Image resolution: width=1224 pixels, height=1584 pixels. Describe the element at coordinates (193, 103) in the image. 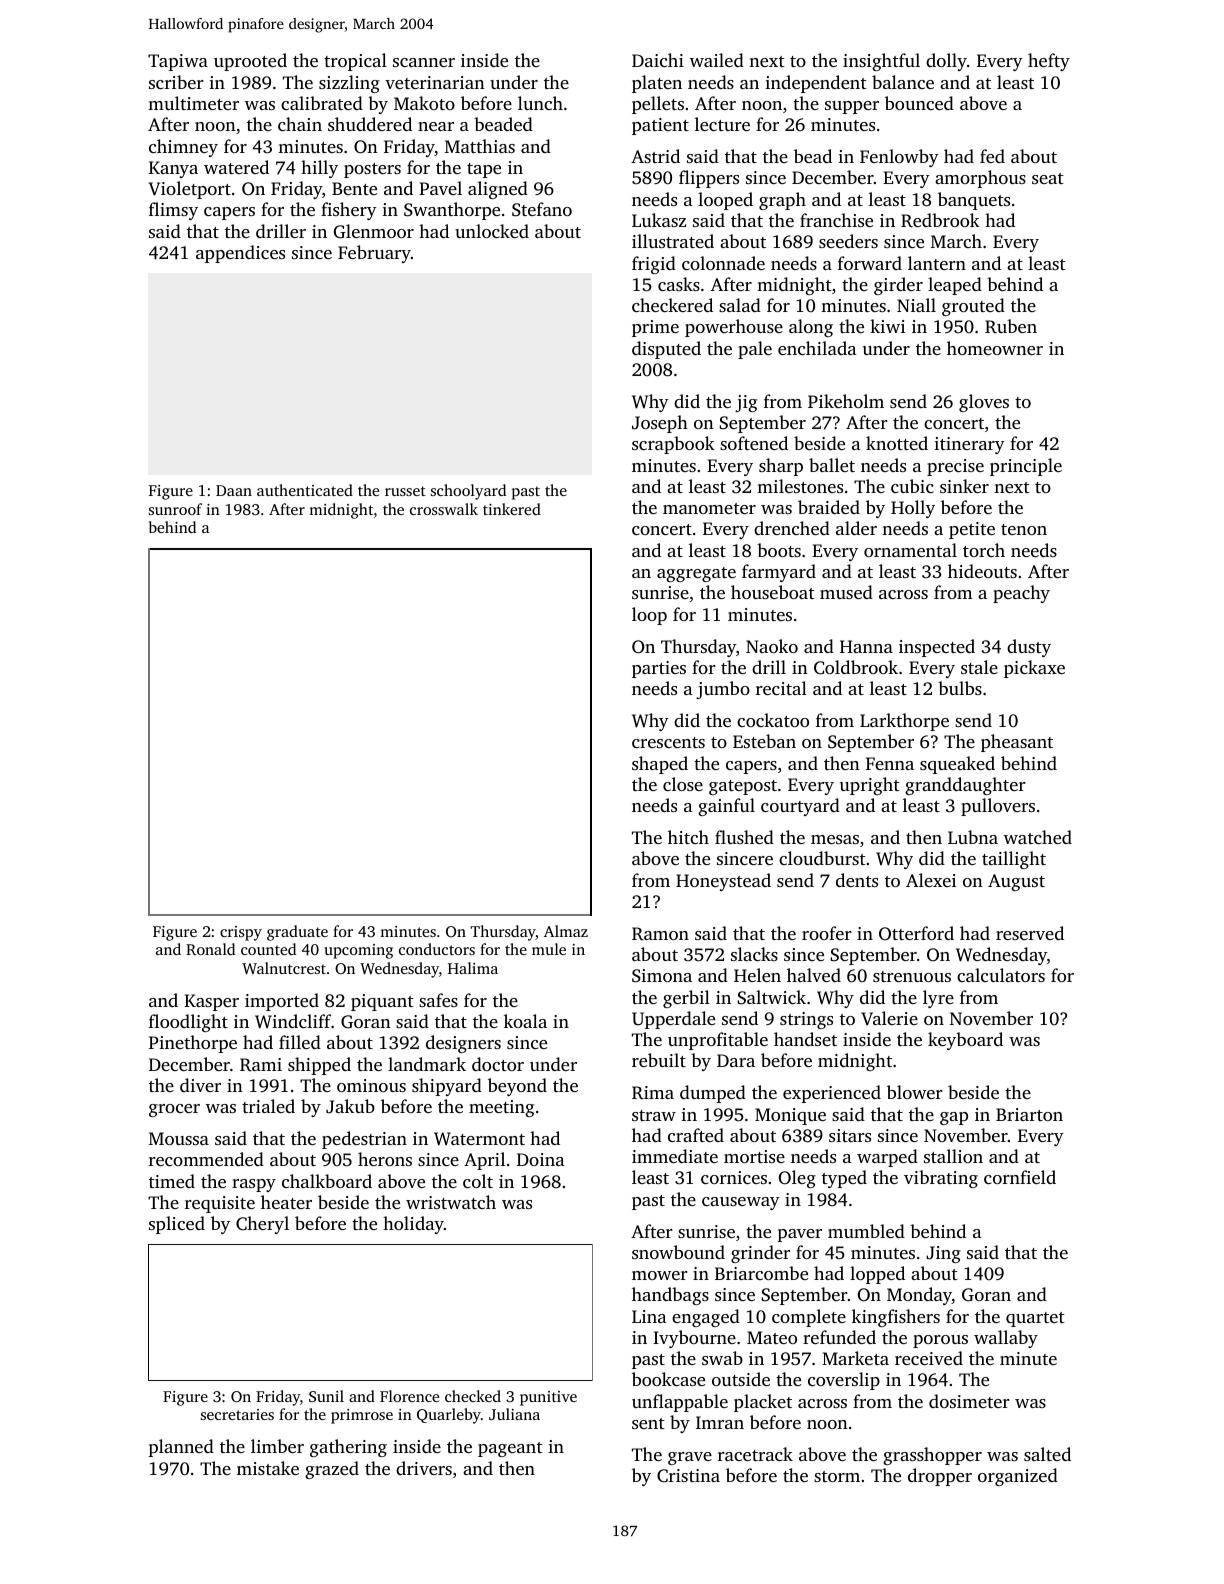

I see `multimeter` at that location.
